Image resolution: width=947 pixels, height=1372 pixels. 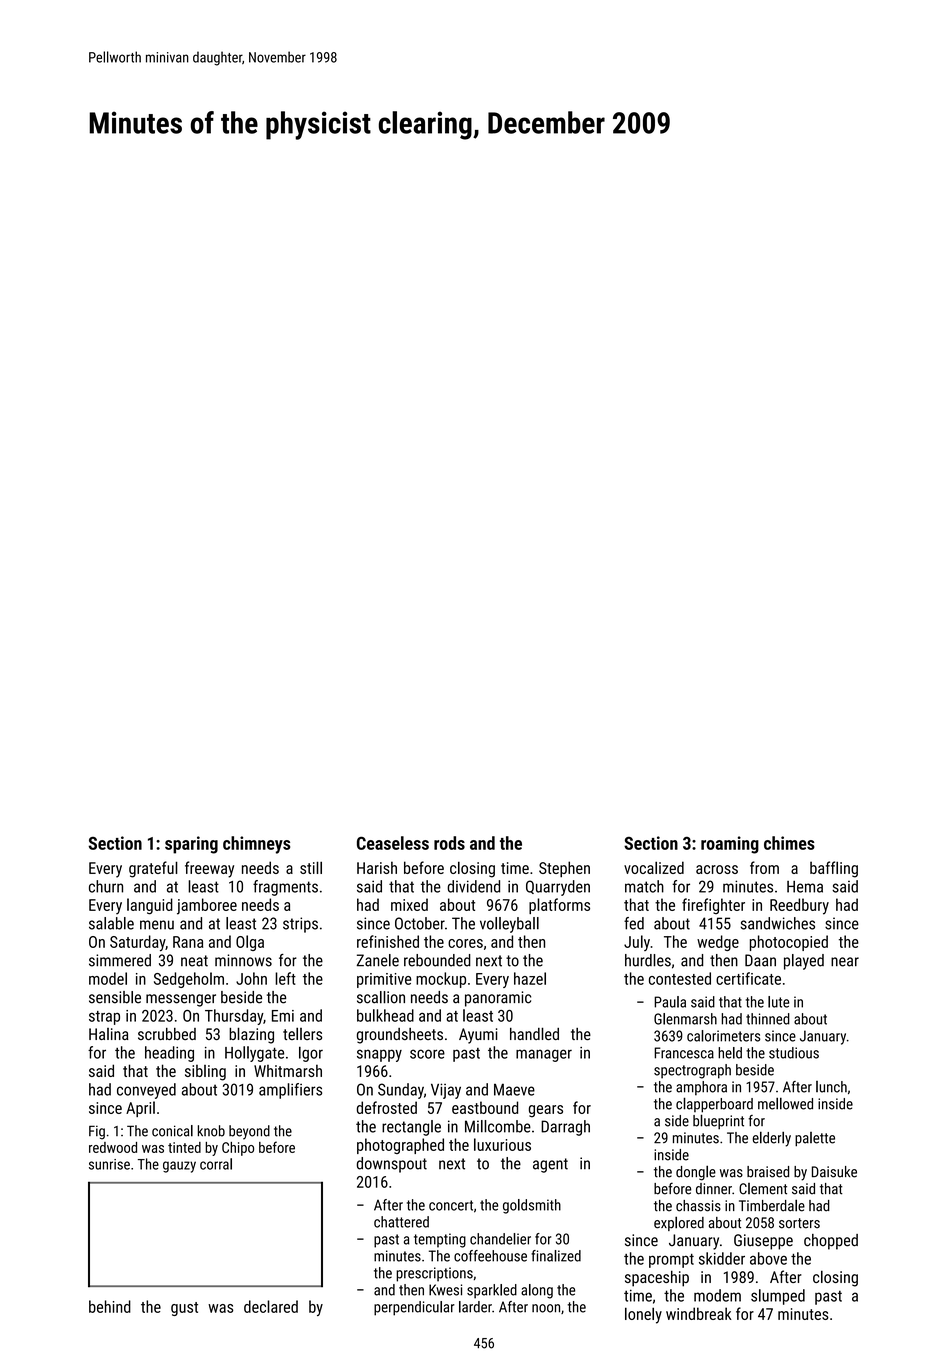 I want to click on dividend, so click(x=473, y=886).
